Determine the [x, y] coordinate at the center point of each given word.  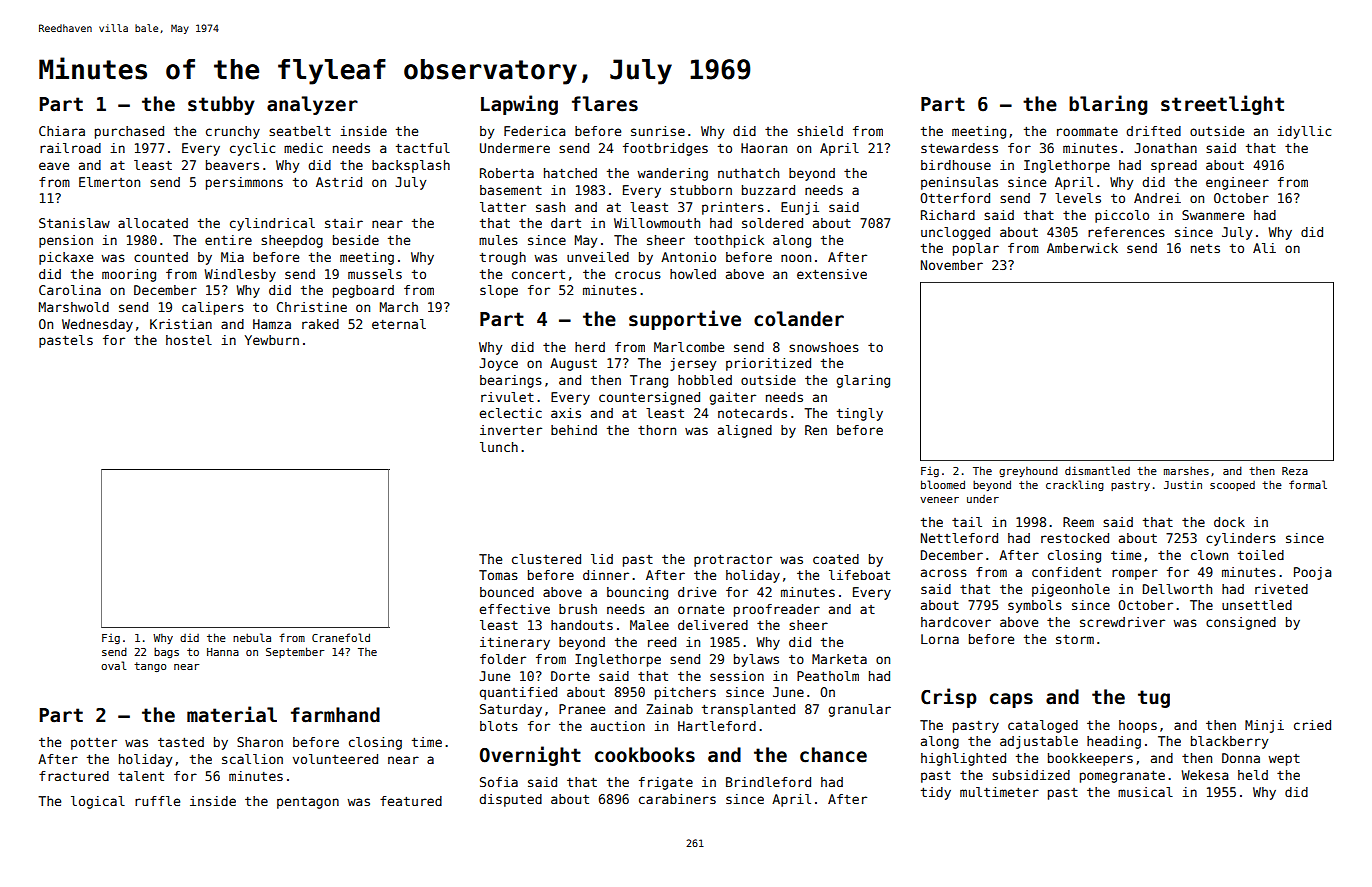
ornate [701, 609]
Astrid [339, 182]
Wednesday [97, 325]
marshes [1186, 470]
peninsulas [959, 183]
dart [566, 223]
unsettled [1257, 605]
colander [799, 319]
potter [94, 744]
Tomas [498, 575]
